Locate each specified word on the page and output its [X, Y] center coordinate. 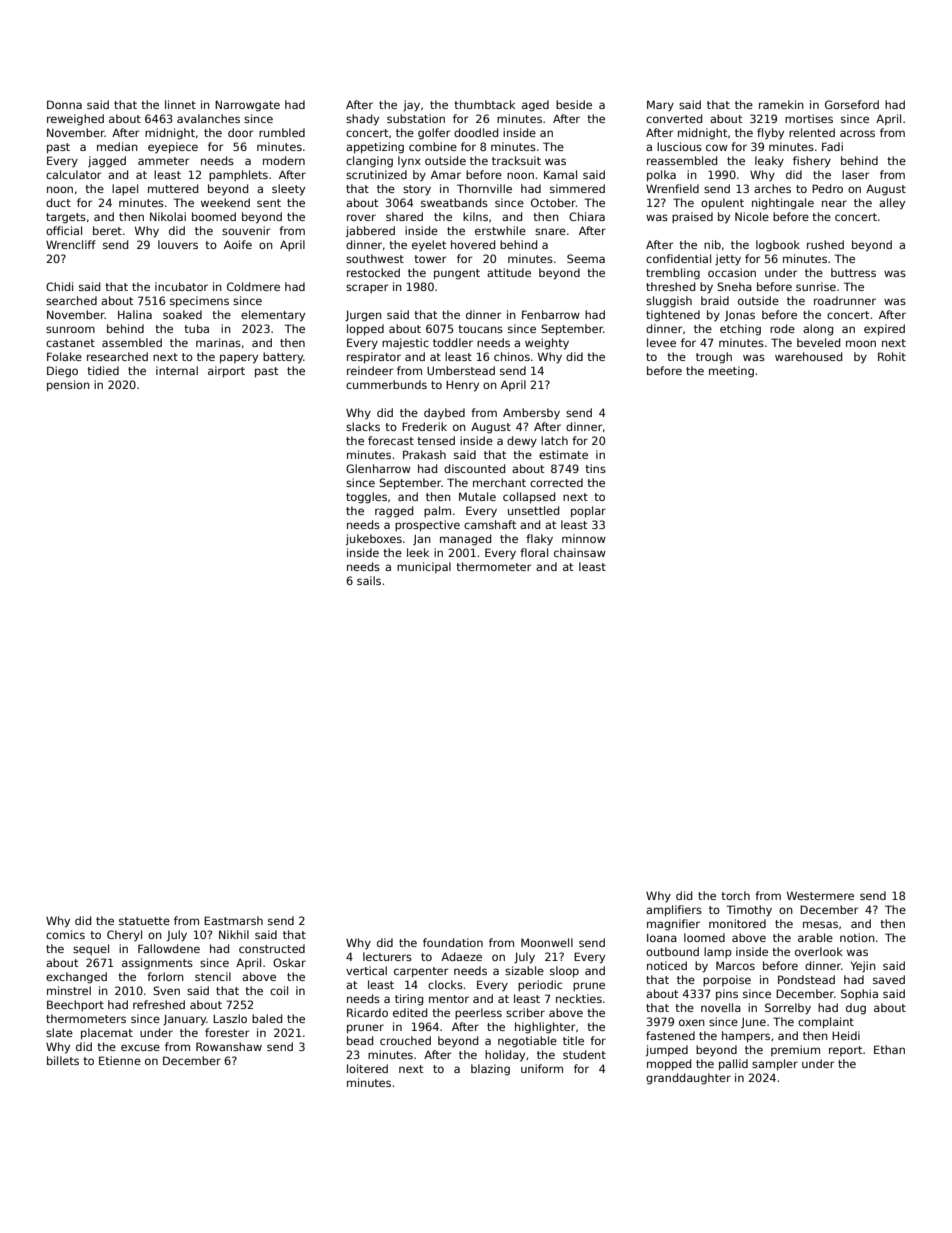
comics [65, 934]
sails [369, 580]
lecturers [387, 956]
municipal [424, 567]
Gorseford [852, 104]
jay [411, 106]
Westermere [820, 895]
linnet [180, 104]
